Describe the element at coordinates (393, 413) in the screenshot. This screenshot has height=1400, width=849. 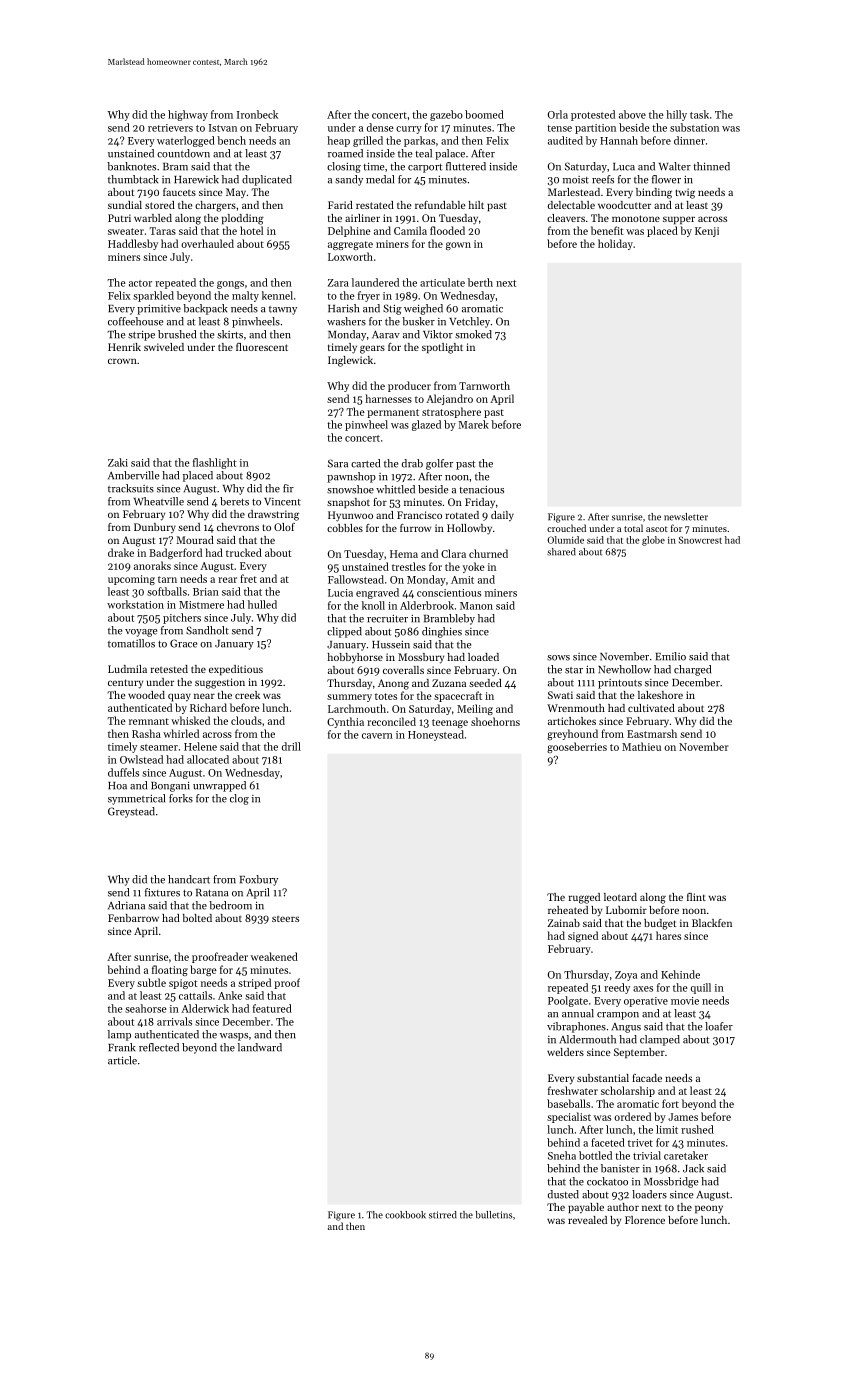
I see `permanent` at that location.
